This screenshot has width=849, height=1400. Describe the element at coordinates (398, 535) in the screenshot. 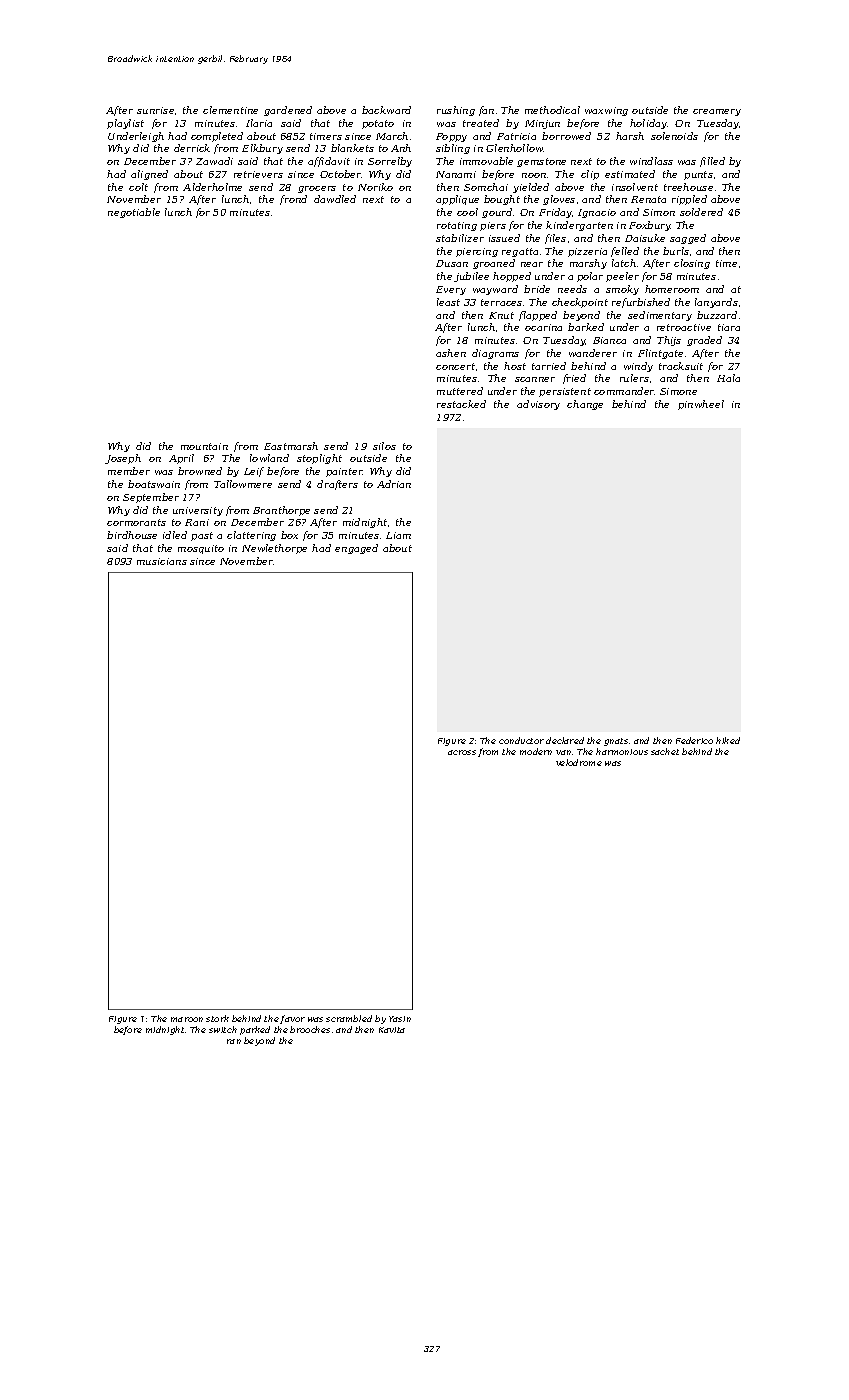

I see `Liam` at that location.
